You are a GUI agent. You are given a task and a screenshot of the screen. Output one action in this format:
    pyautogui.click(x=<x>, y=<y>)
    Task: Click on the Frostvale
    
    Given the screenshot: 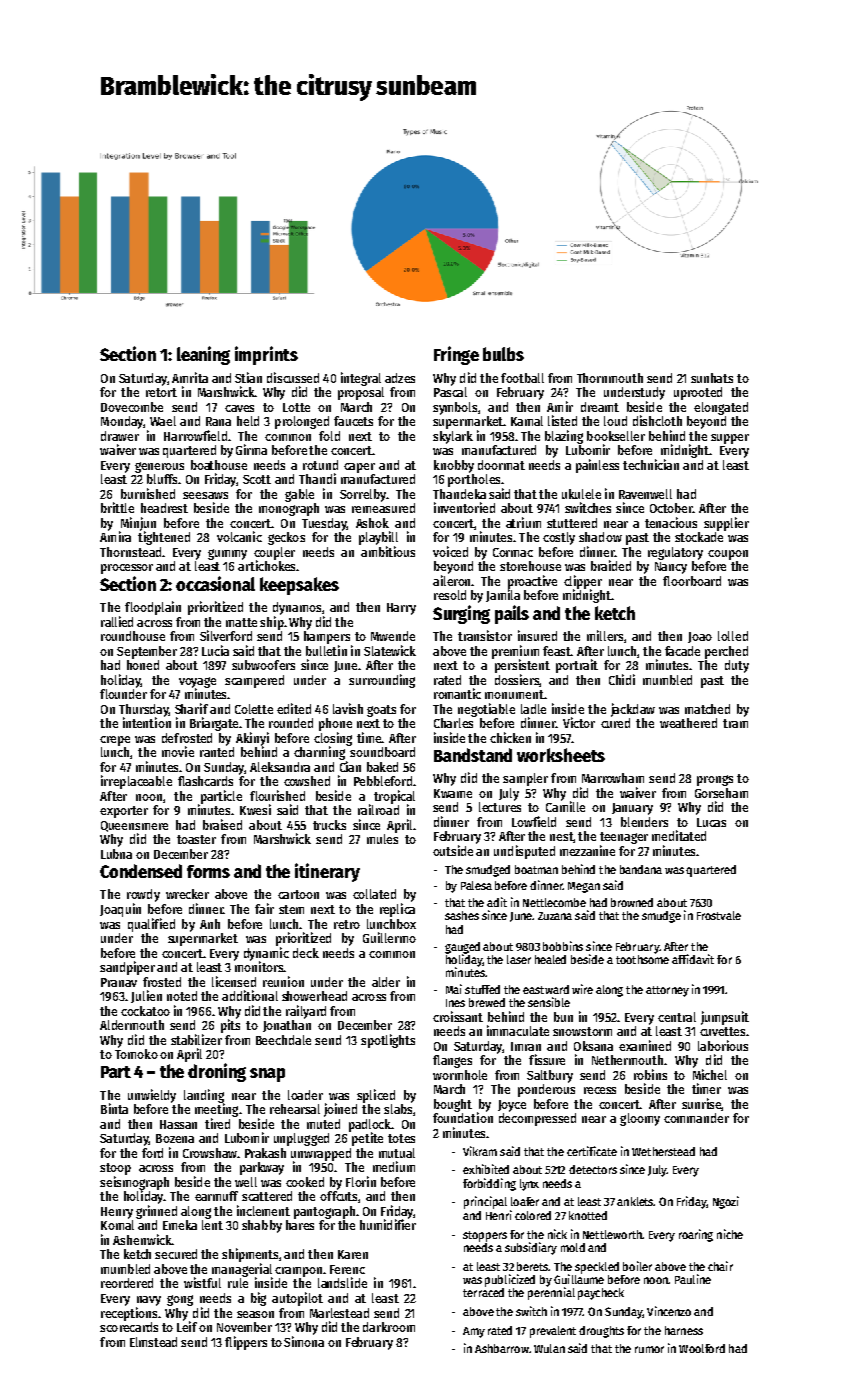 What is the action you would take?
    pyautogui.click(x=719, y=915)
